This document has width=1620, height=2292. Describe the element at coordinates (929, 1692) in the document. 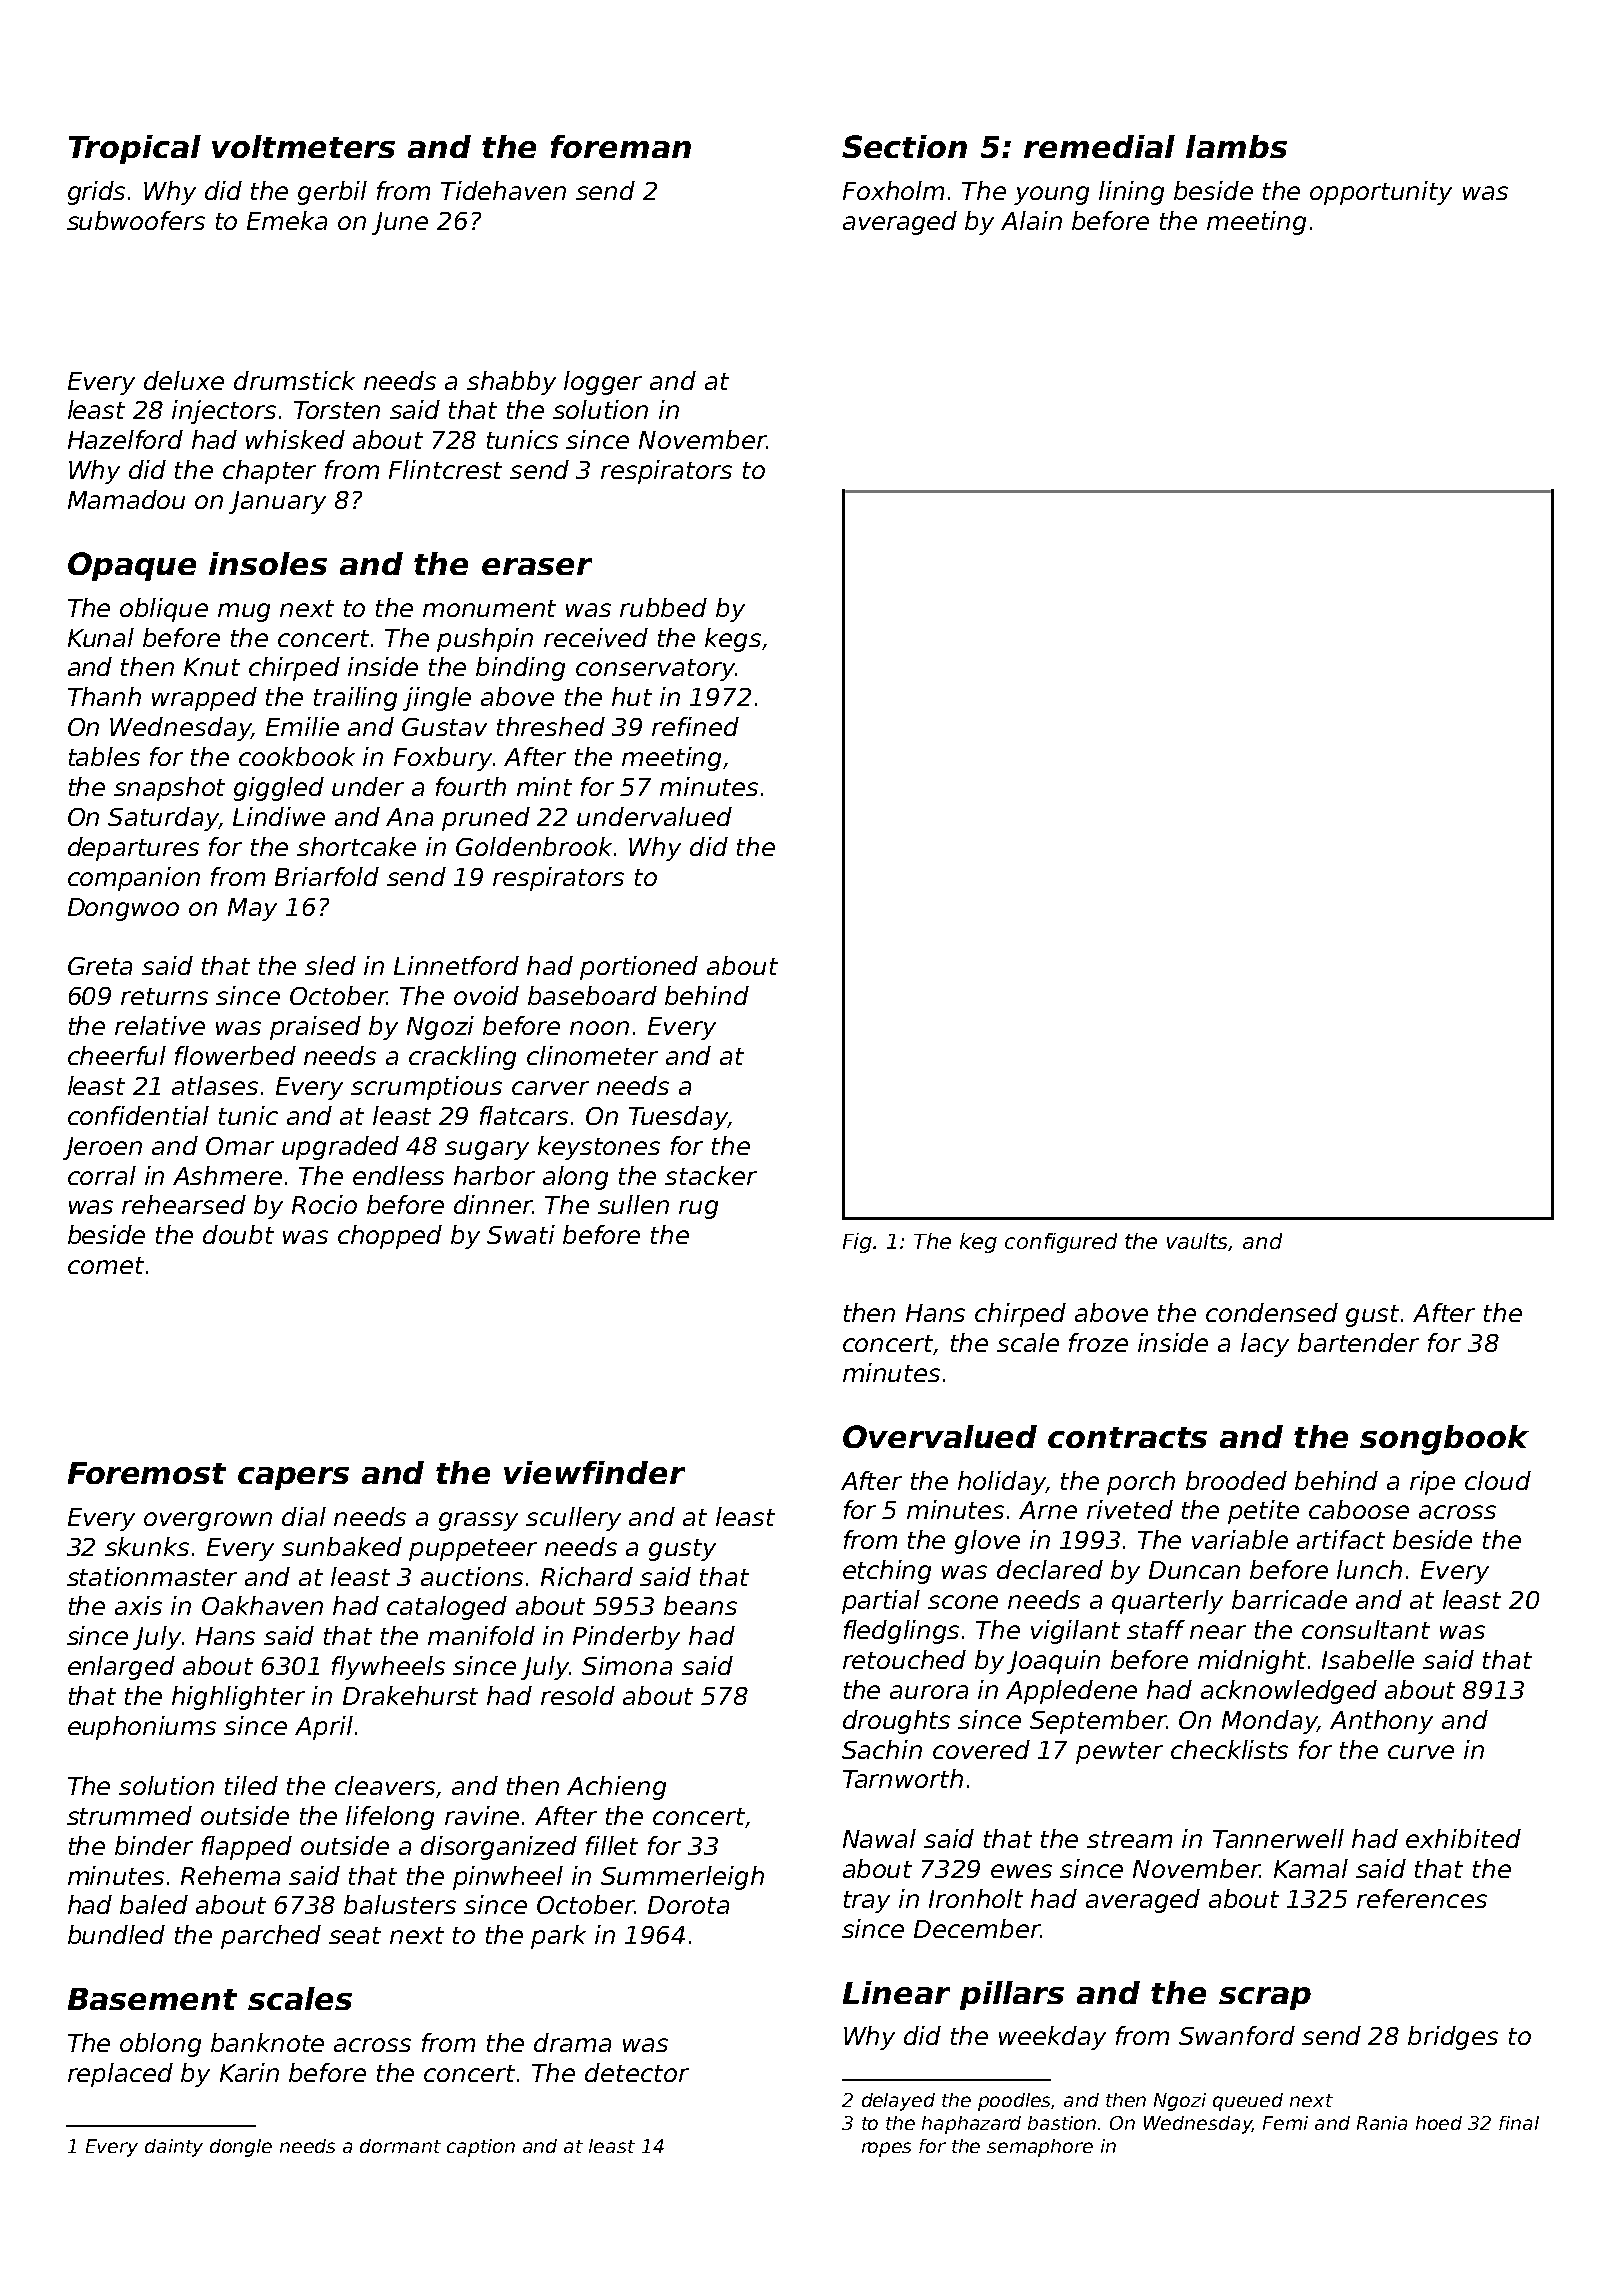

I see `aurora` at that location.
